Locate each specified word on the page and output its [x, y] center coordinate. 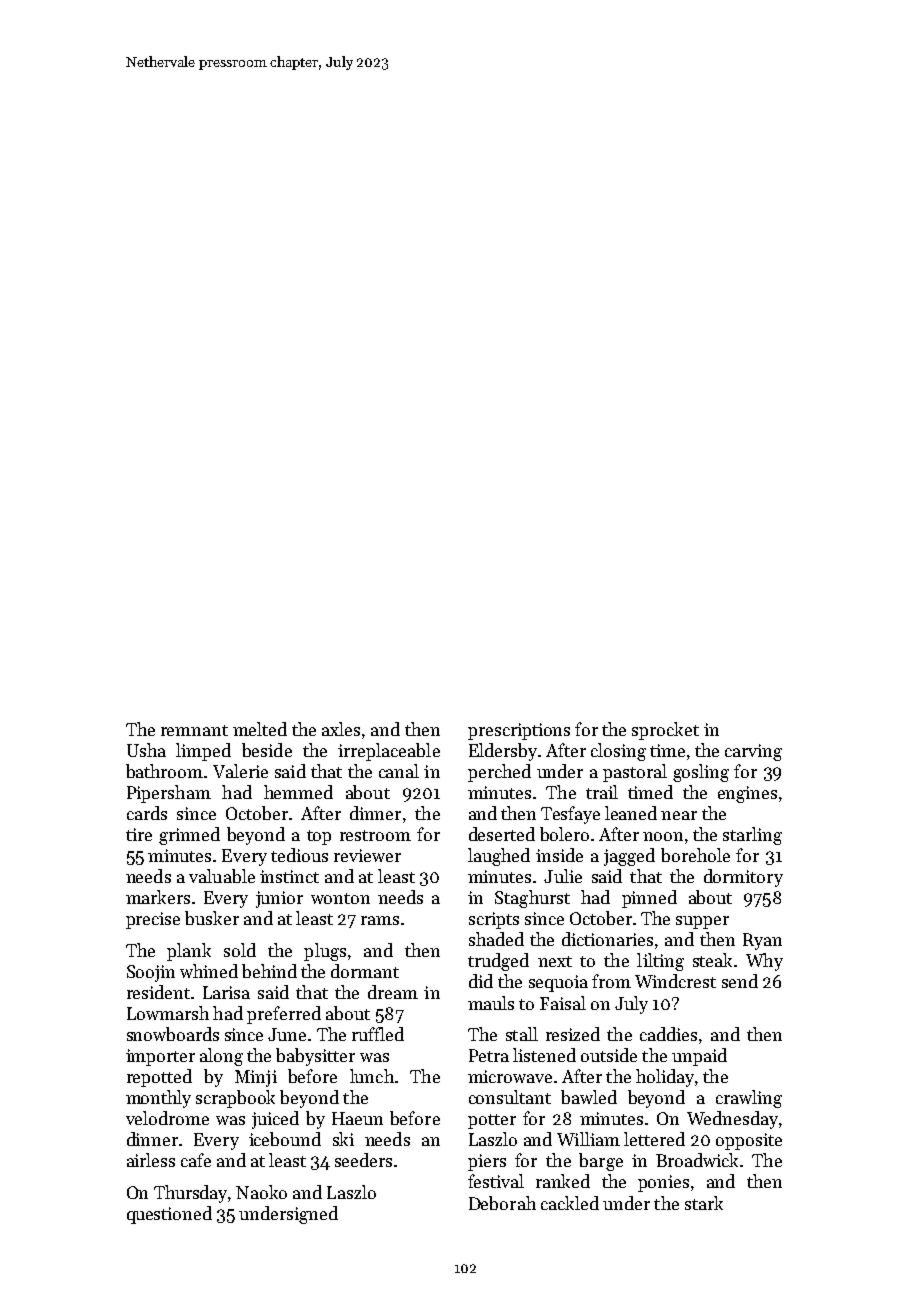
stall [522, 1034]
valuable [222, 876]
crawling [749, 1099]
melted [260, 729]
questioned [169, 1215]
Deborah [502, 1203]
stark [704, 1203]
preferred [284, 1015]
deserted [502, 834]
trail [602, 792]
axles [341, 729]
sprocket [665, 731]
